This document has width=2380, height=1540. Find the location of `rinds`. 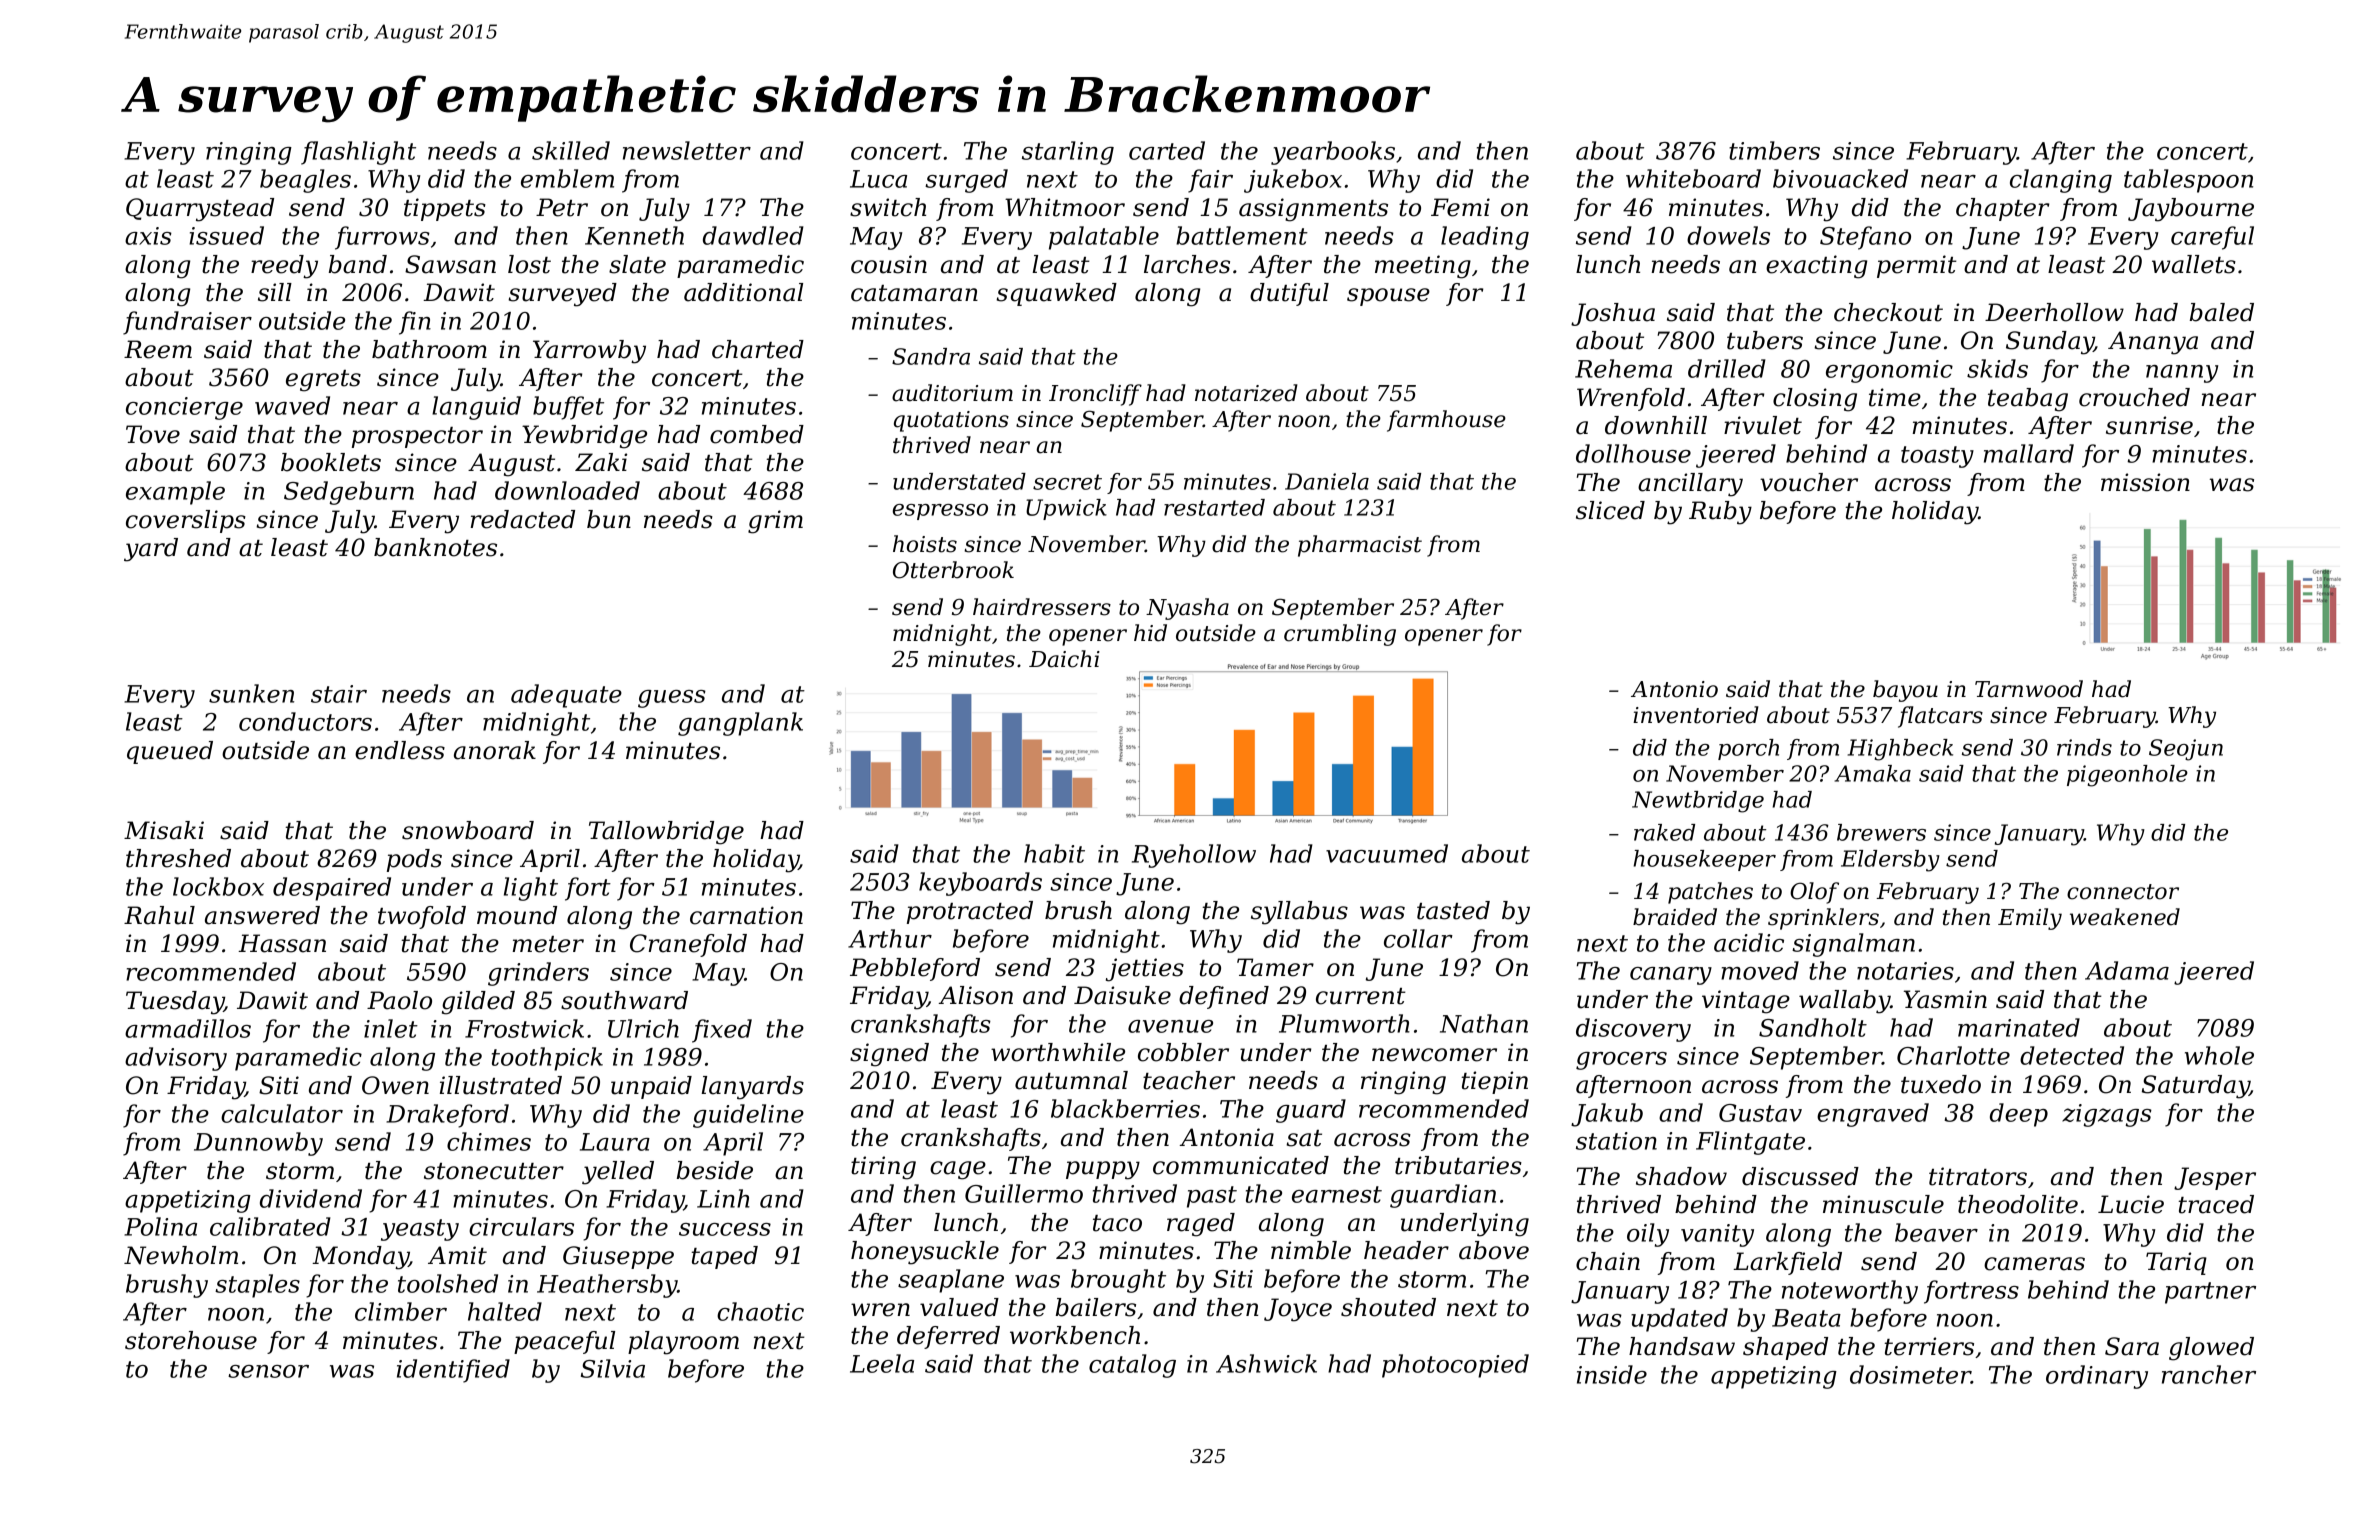

rinds is located at coordinates (2084, 747).
